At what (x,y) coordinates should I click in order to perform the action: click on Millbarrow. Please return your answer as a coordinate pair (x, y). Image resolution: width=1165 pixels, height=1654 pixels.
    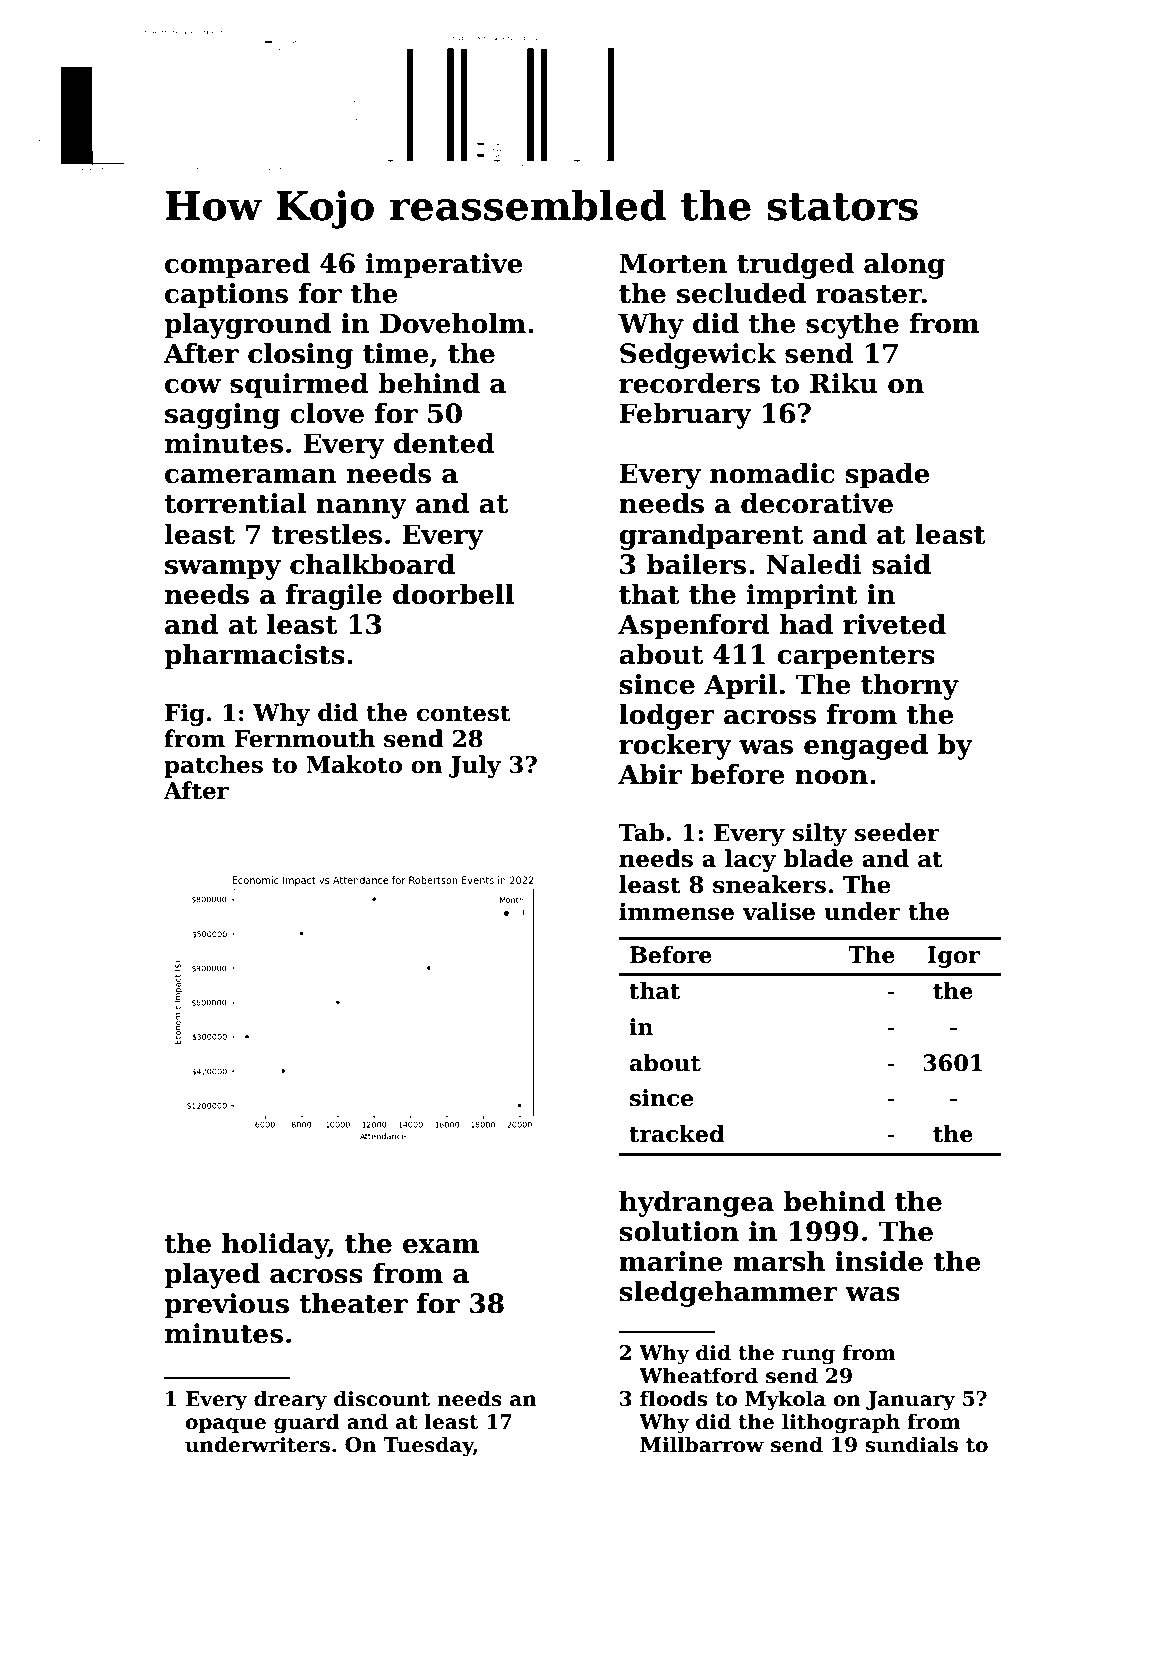
    Looking at the image, I should click on (702, 1444).
